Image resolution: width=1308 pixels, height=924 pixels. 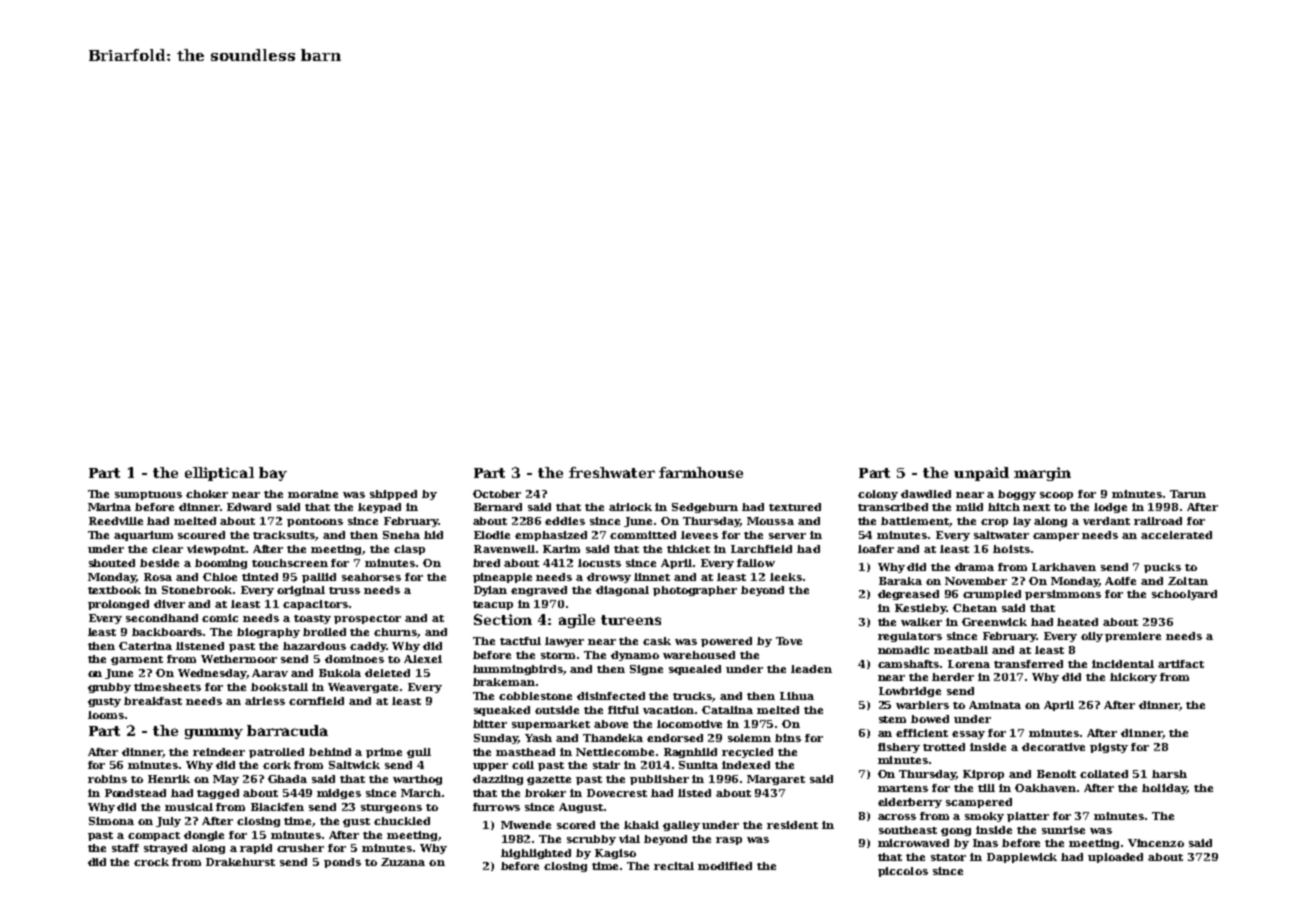 What do you see at coordinates (921, 622) in the screenshot?
I see `walker` at bounding box center [921, 622].
